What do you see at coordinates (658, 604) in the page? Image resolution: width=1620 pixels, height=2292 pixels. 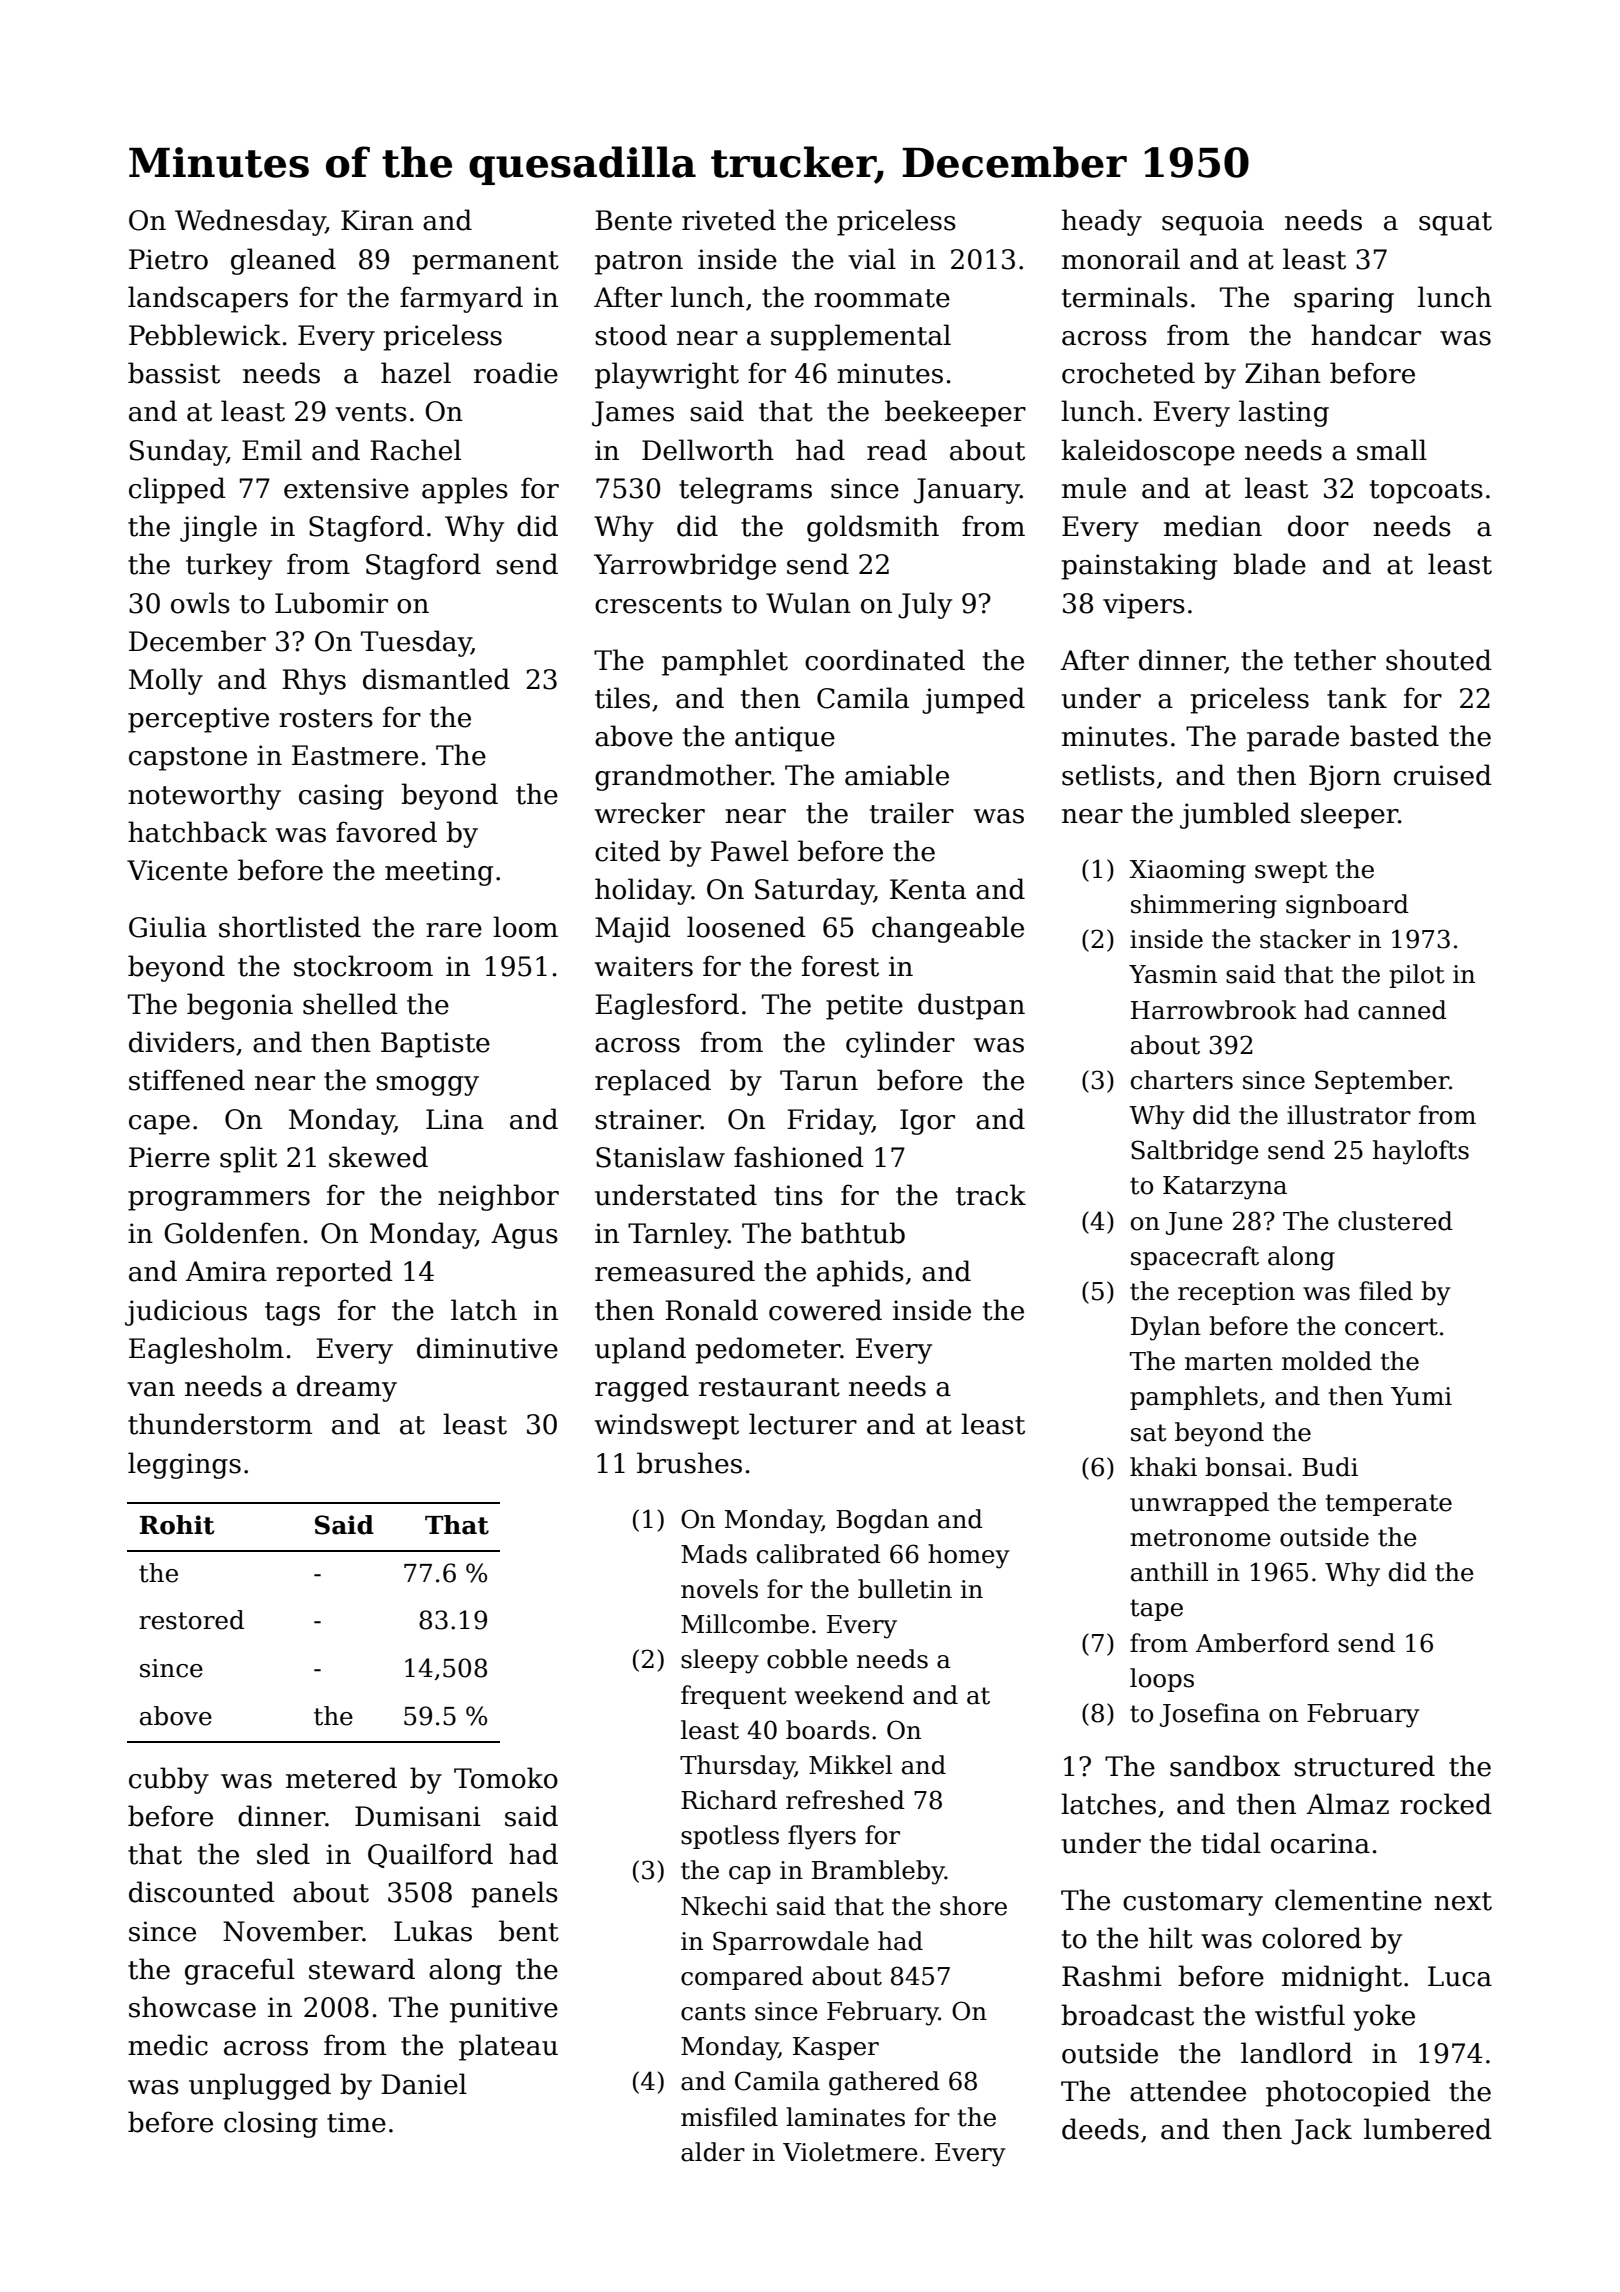 I see `crescents` at bounding box center [658, 604].
